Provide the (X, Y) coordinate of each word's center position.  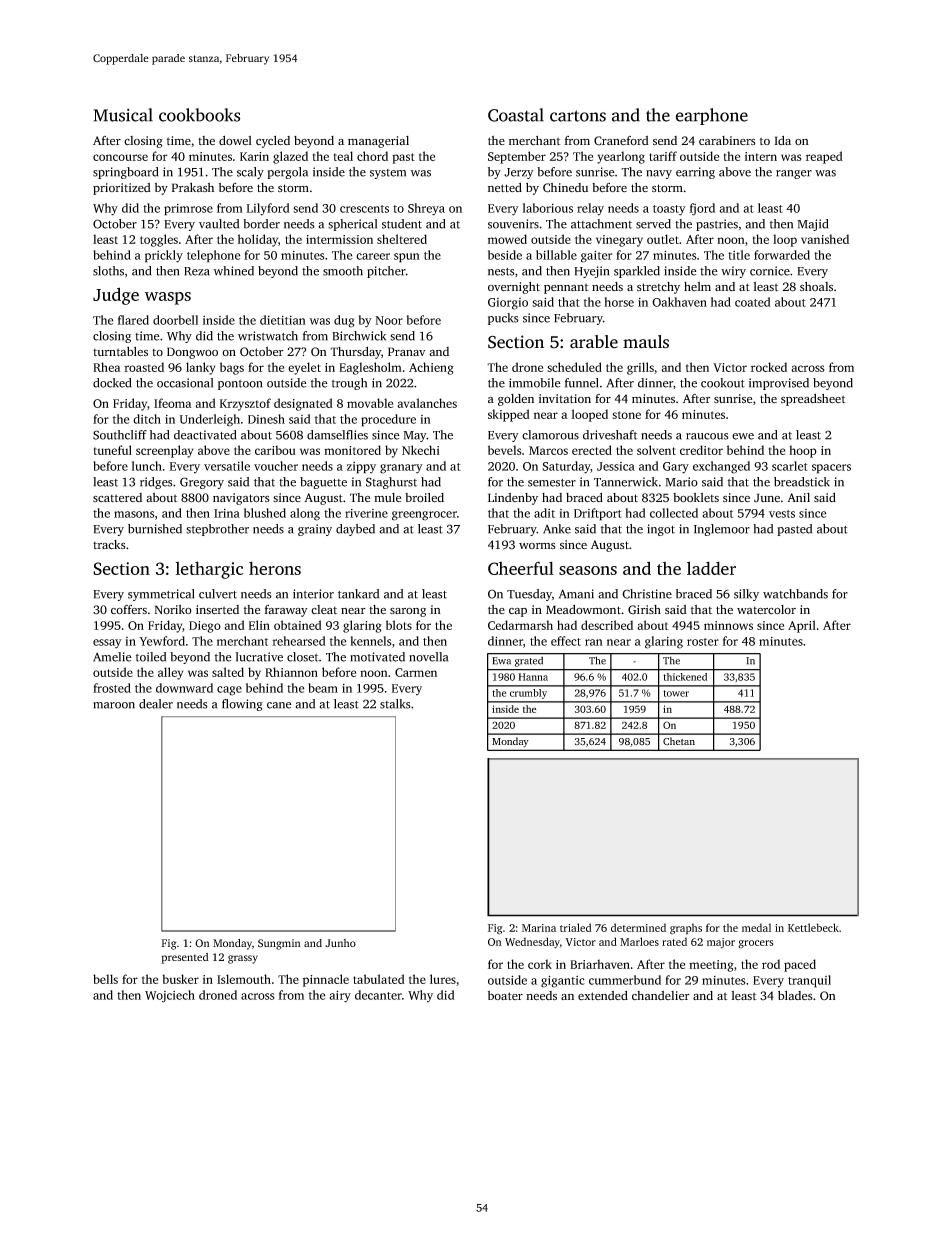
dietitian (283, 320)
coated (753, 302)
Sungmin (279, 944)
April (802, 626)
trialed (576, 927)
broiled (424, 498)
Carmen (416, 672)
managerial (378, 142)
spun (407, 258)
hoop (803, 451)
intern (761, 156)
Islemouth (244, 979)
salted (228, 672)
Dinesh (266, 419)
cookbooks (199, 115)
